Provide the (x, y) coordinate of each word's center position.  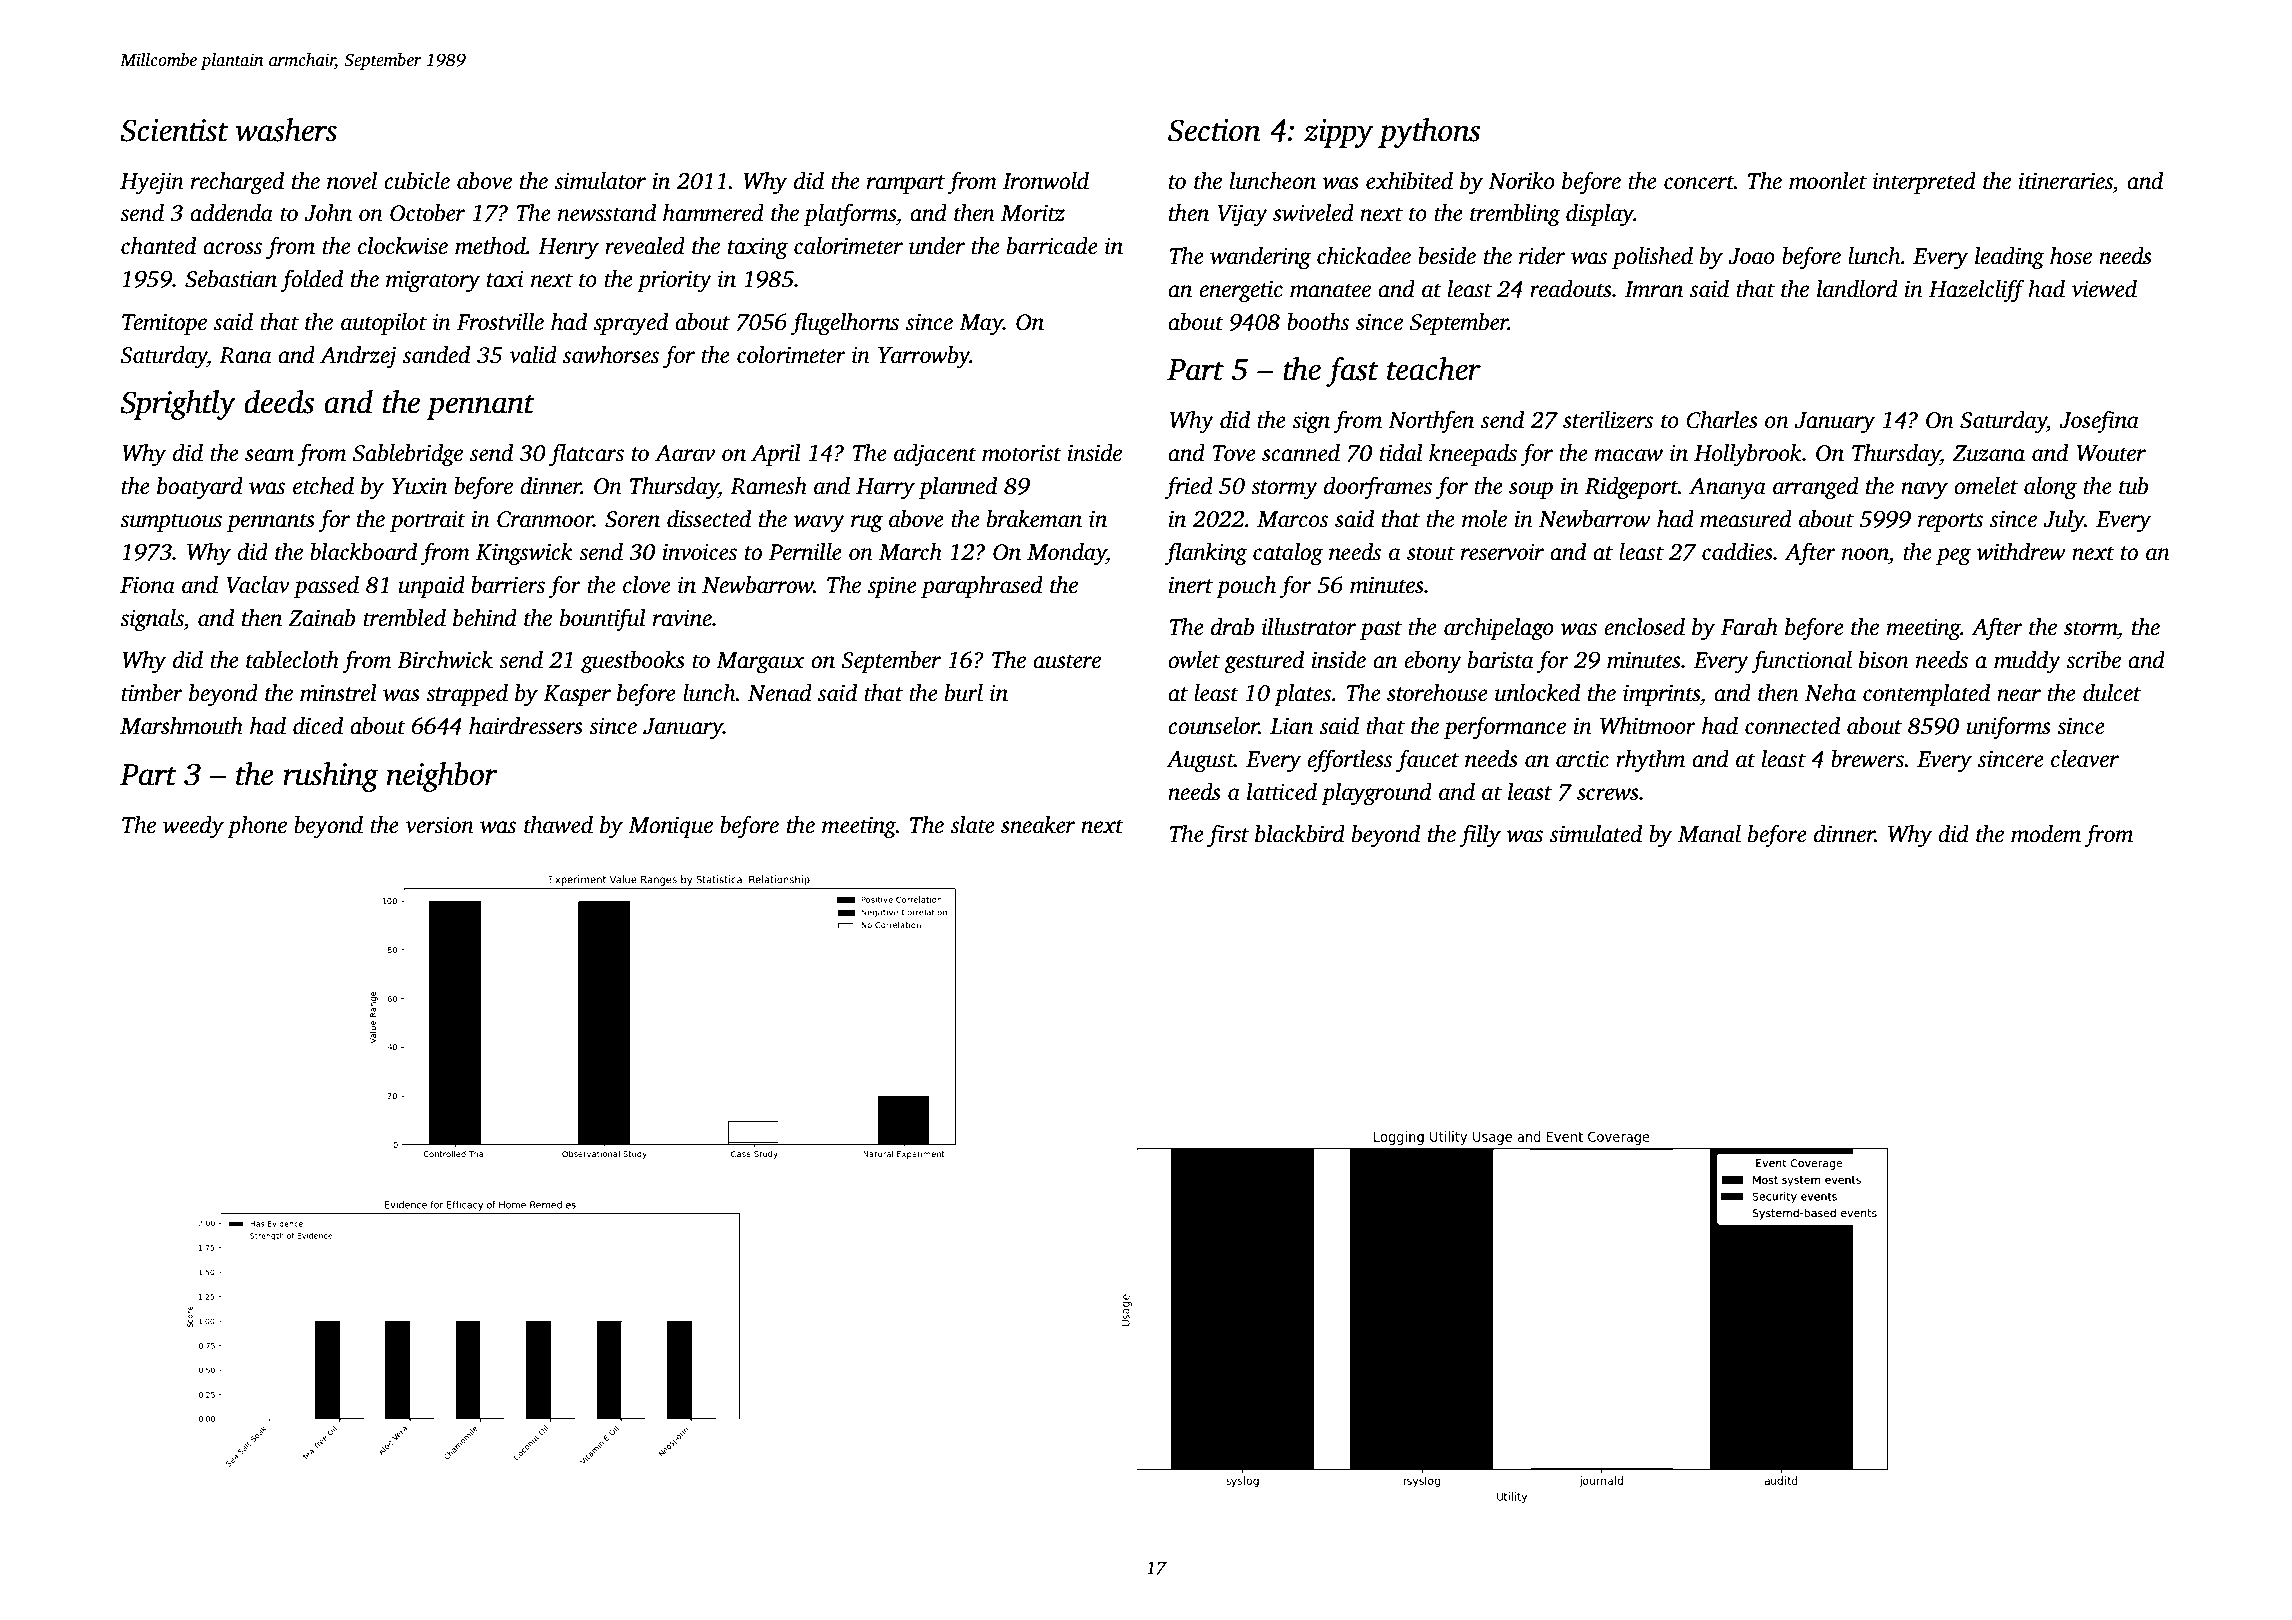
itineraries (2065, 181)
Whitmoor (1648, 726)
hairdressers (526, 726)
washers (286, 130)
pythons (1429, 133)
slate (973, 825)
